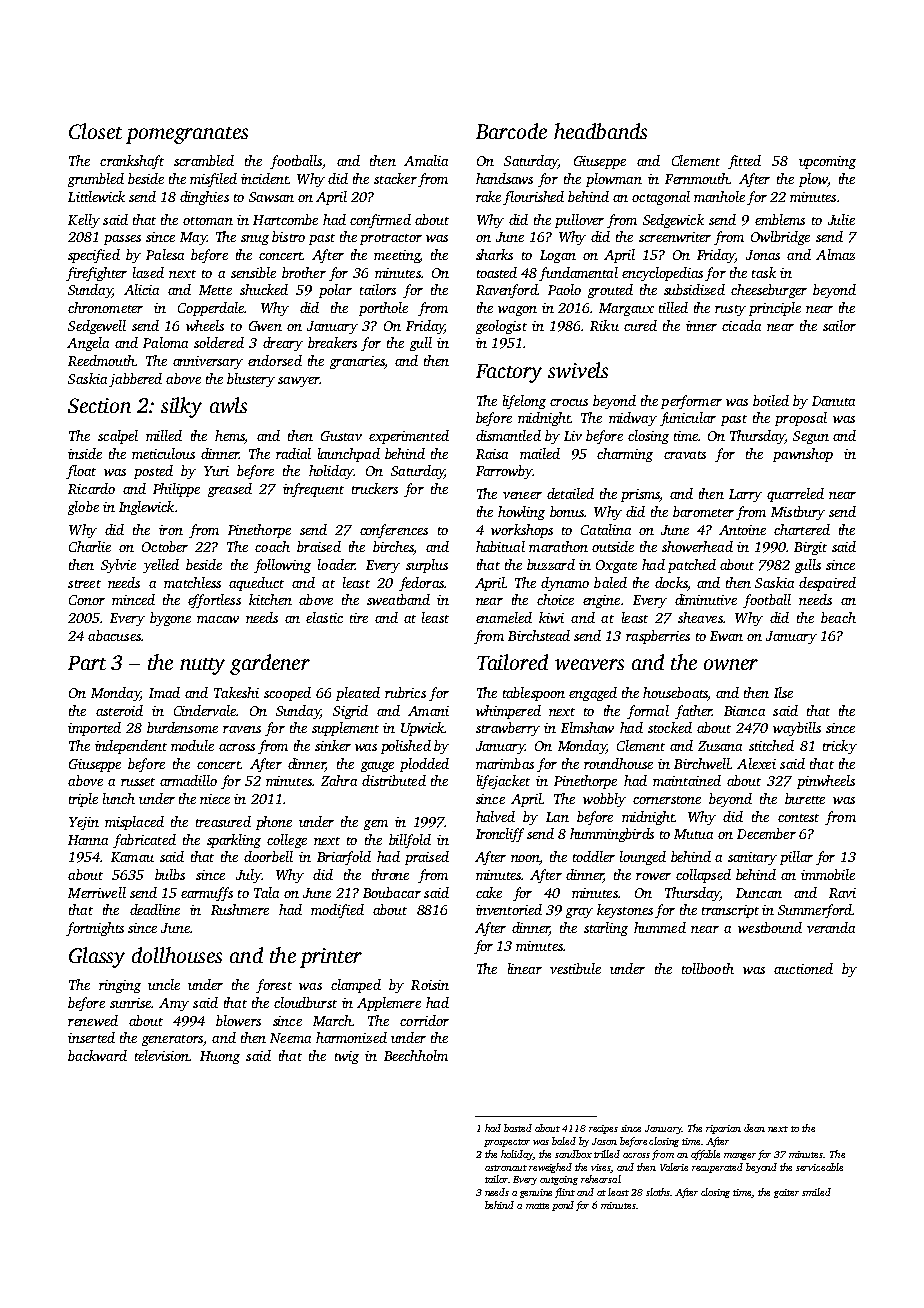  Describe the element at coordinates (587, 727) in the screenshot. I see `Elmshaw` at that location.
